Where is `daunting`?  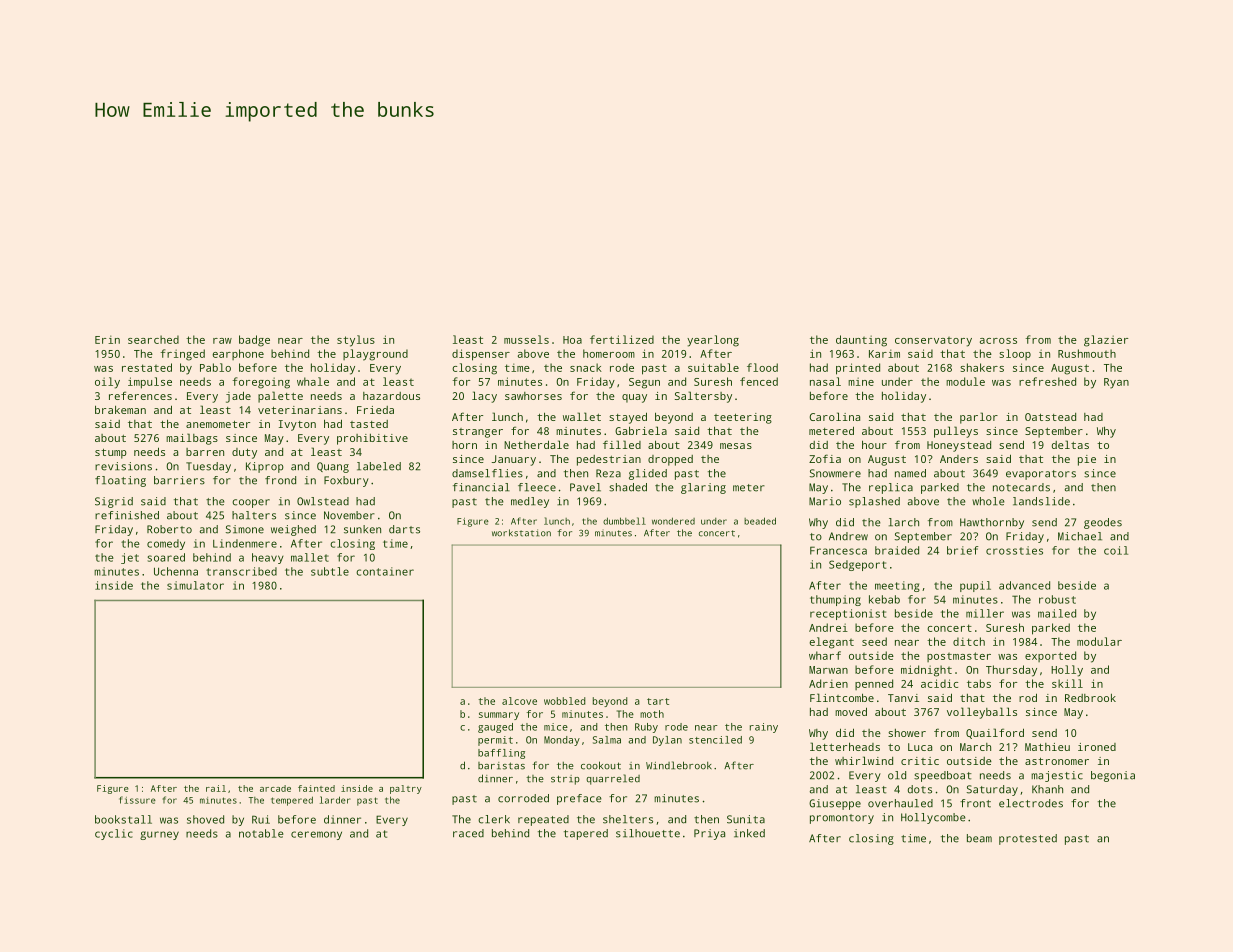 daunting is located at coordinates (861, 341).
